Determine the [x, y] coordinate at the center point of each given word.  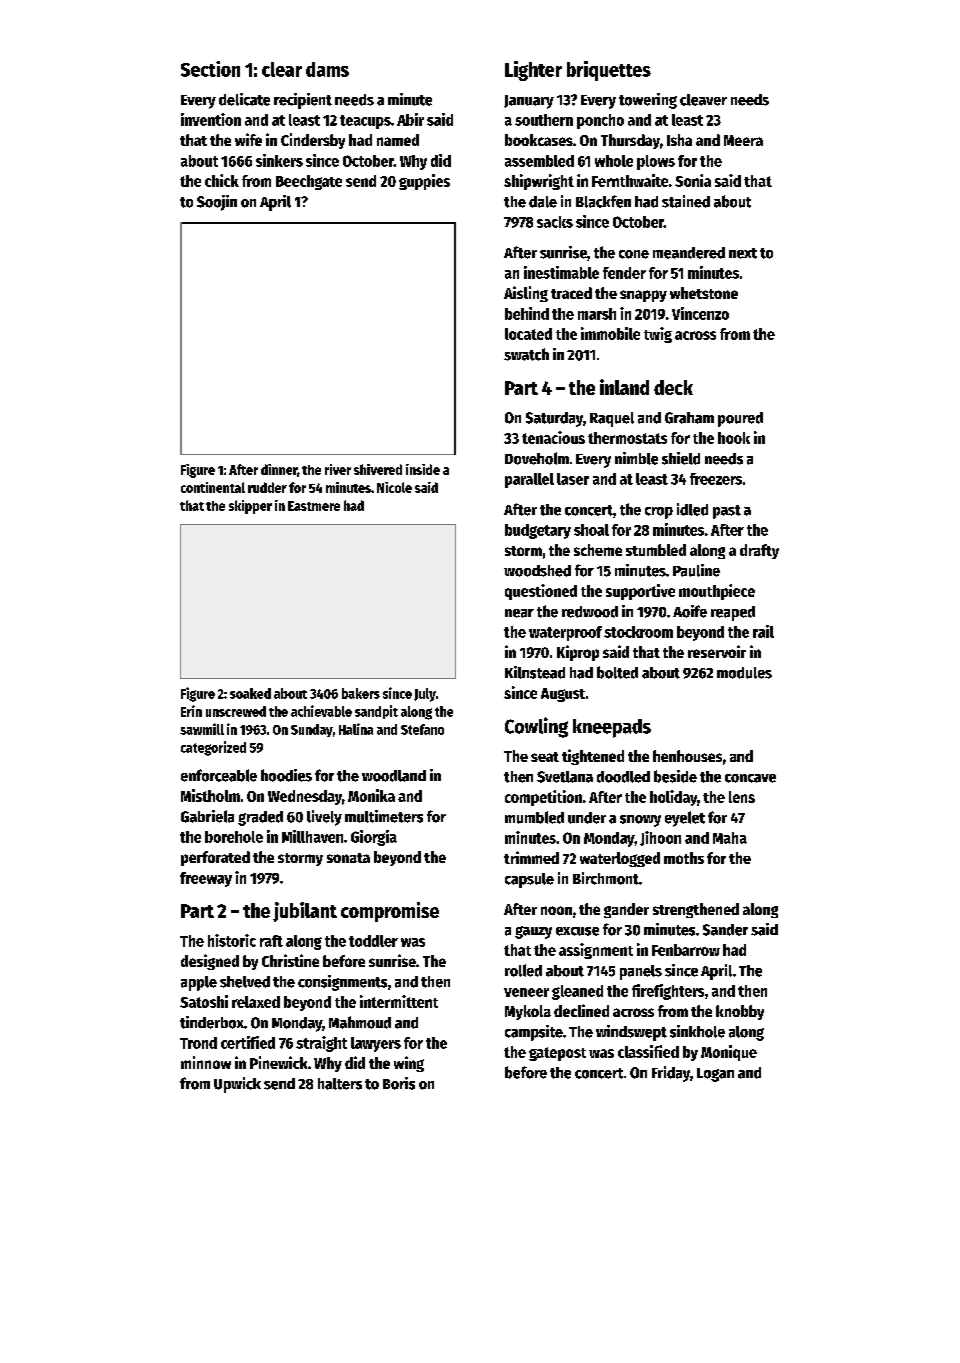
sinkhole [697, 1031]
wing [409, 1064]
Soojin [217, 203]
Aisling [526, 294]
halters [340, 1084]
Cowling [536, 727]
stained [686, 201]
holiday [673, 798]
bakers [361, 693]
